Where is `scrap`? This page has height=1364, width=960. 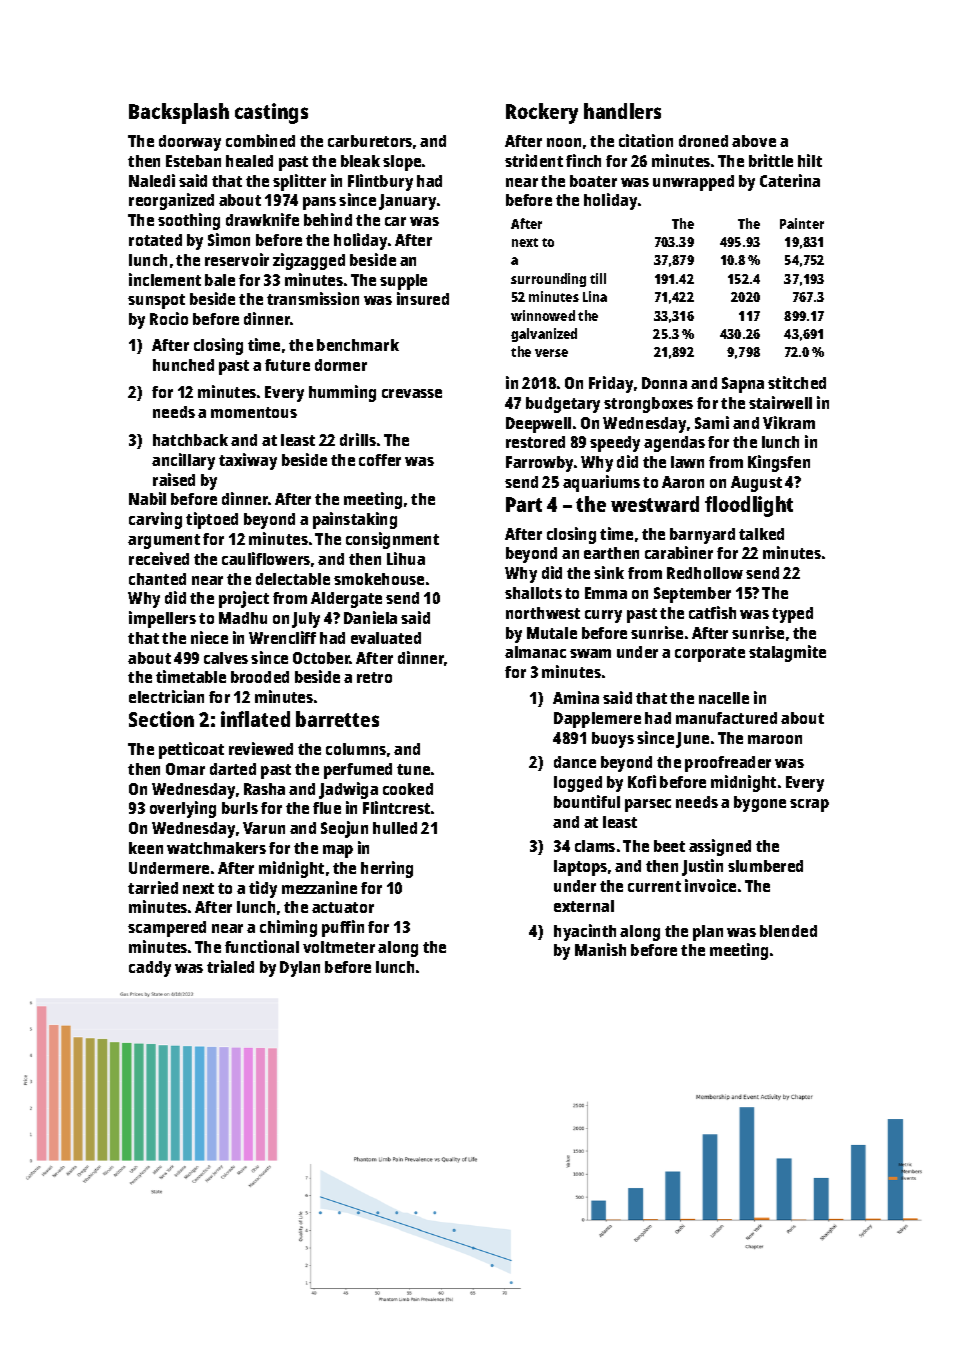
scrap is located at coordinates (809, 805).
